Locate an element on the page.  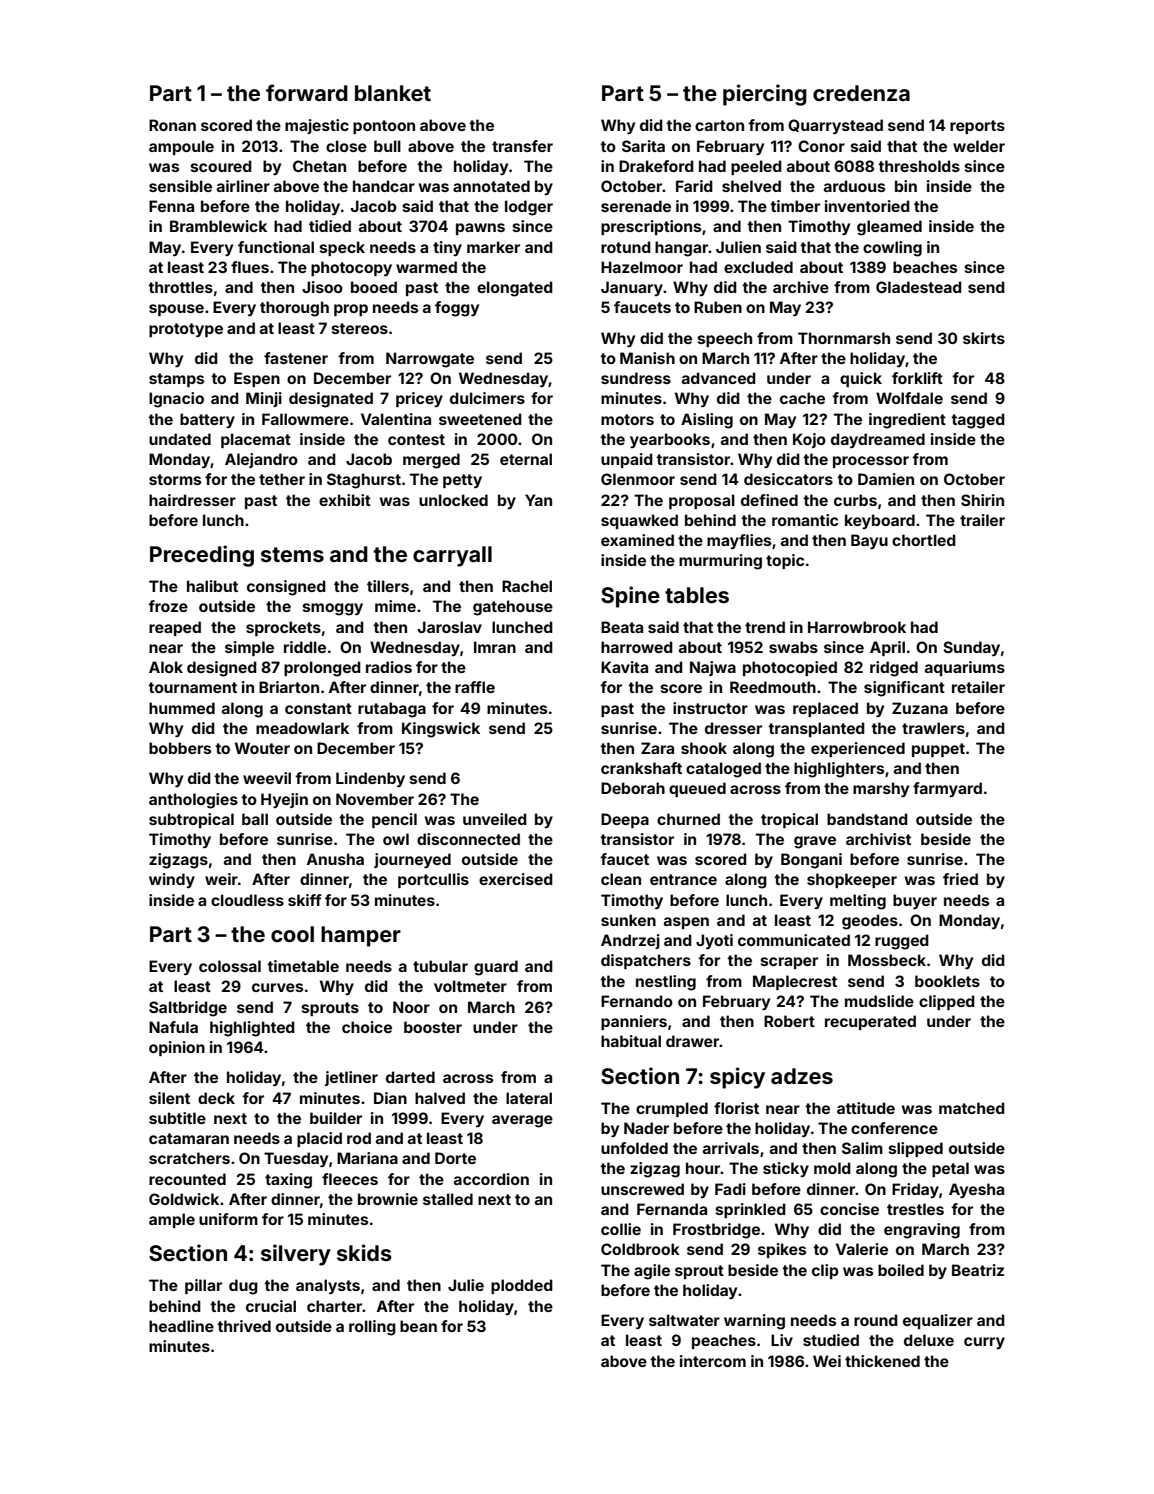
bobbers is located at coordinates (180, 748).
